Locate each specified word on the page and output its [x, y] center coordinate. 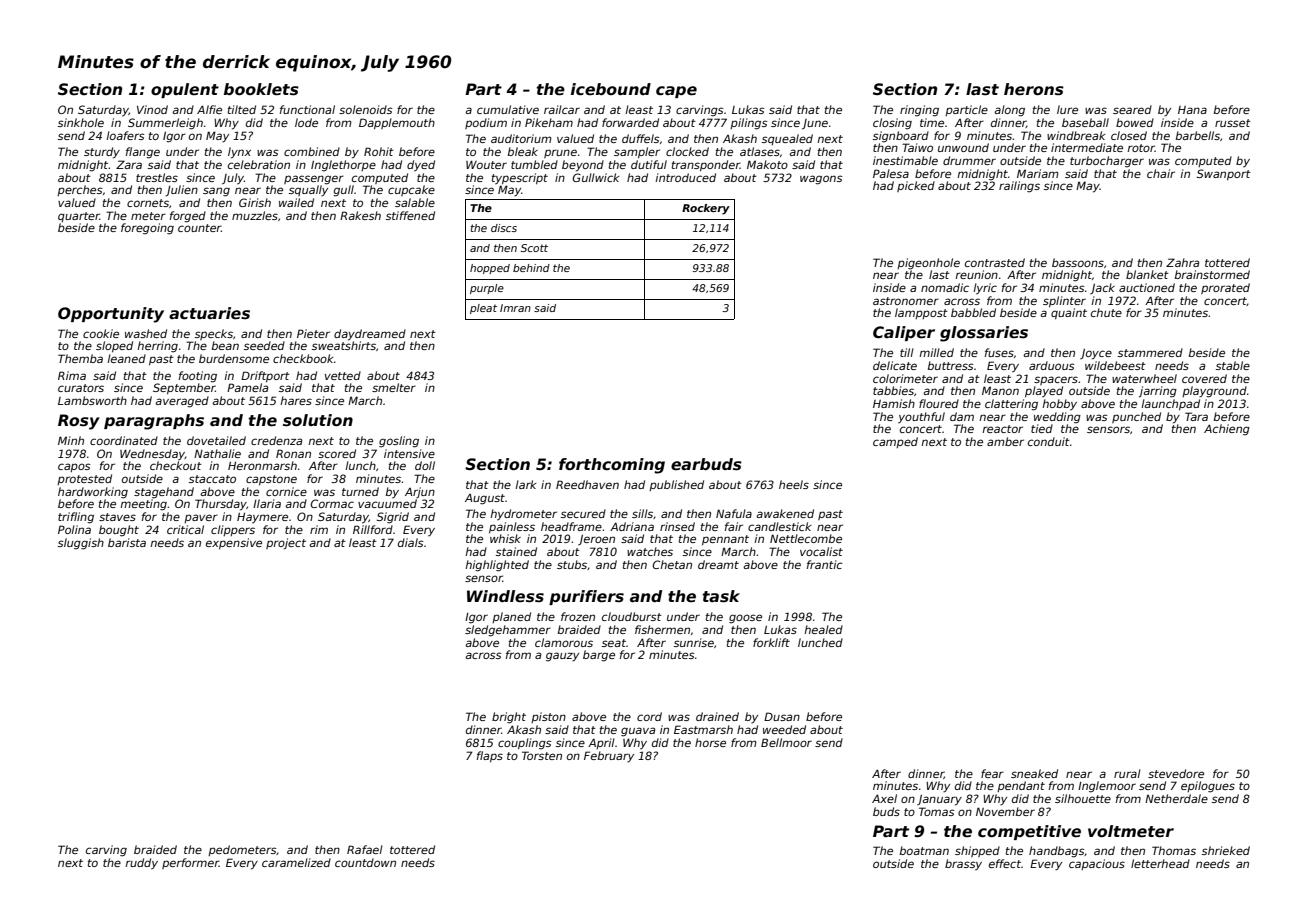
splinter [1064, 301]
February [609, 757]
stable [1233, 365]
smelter [394, 387]
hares [296, 400]
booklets [261, 89]
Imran [515, 308]
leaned [126, 358]
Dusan [782, 716]
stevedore [1176, 773]
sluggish [81, 544]
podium [486, 123]
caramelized [296, 862]
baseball [1085, 122]
